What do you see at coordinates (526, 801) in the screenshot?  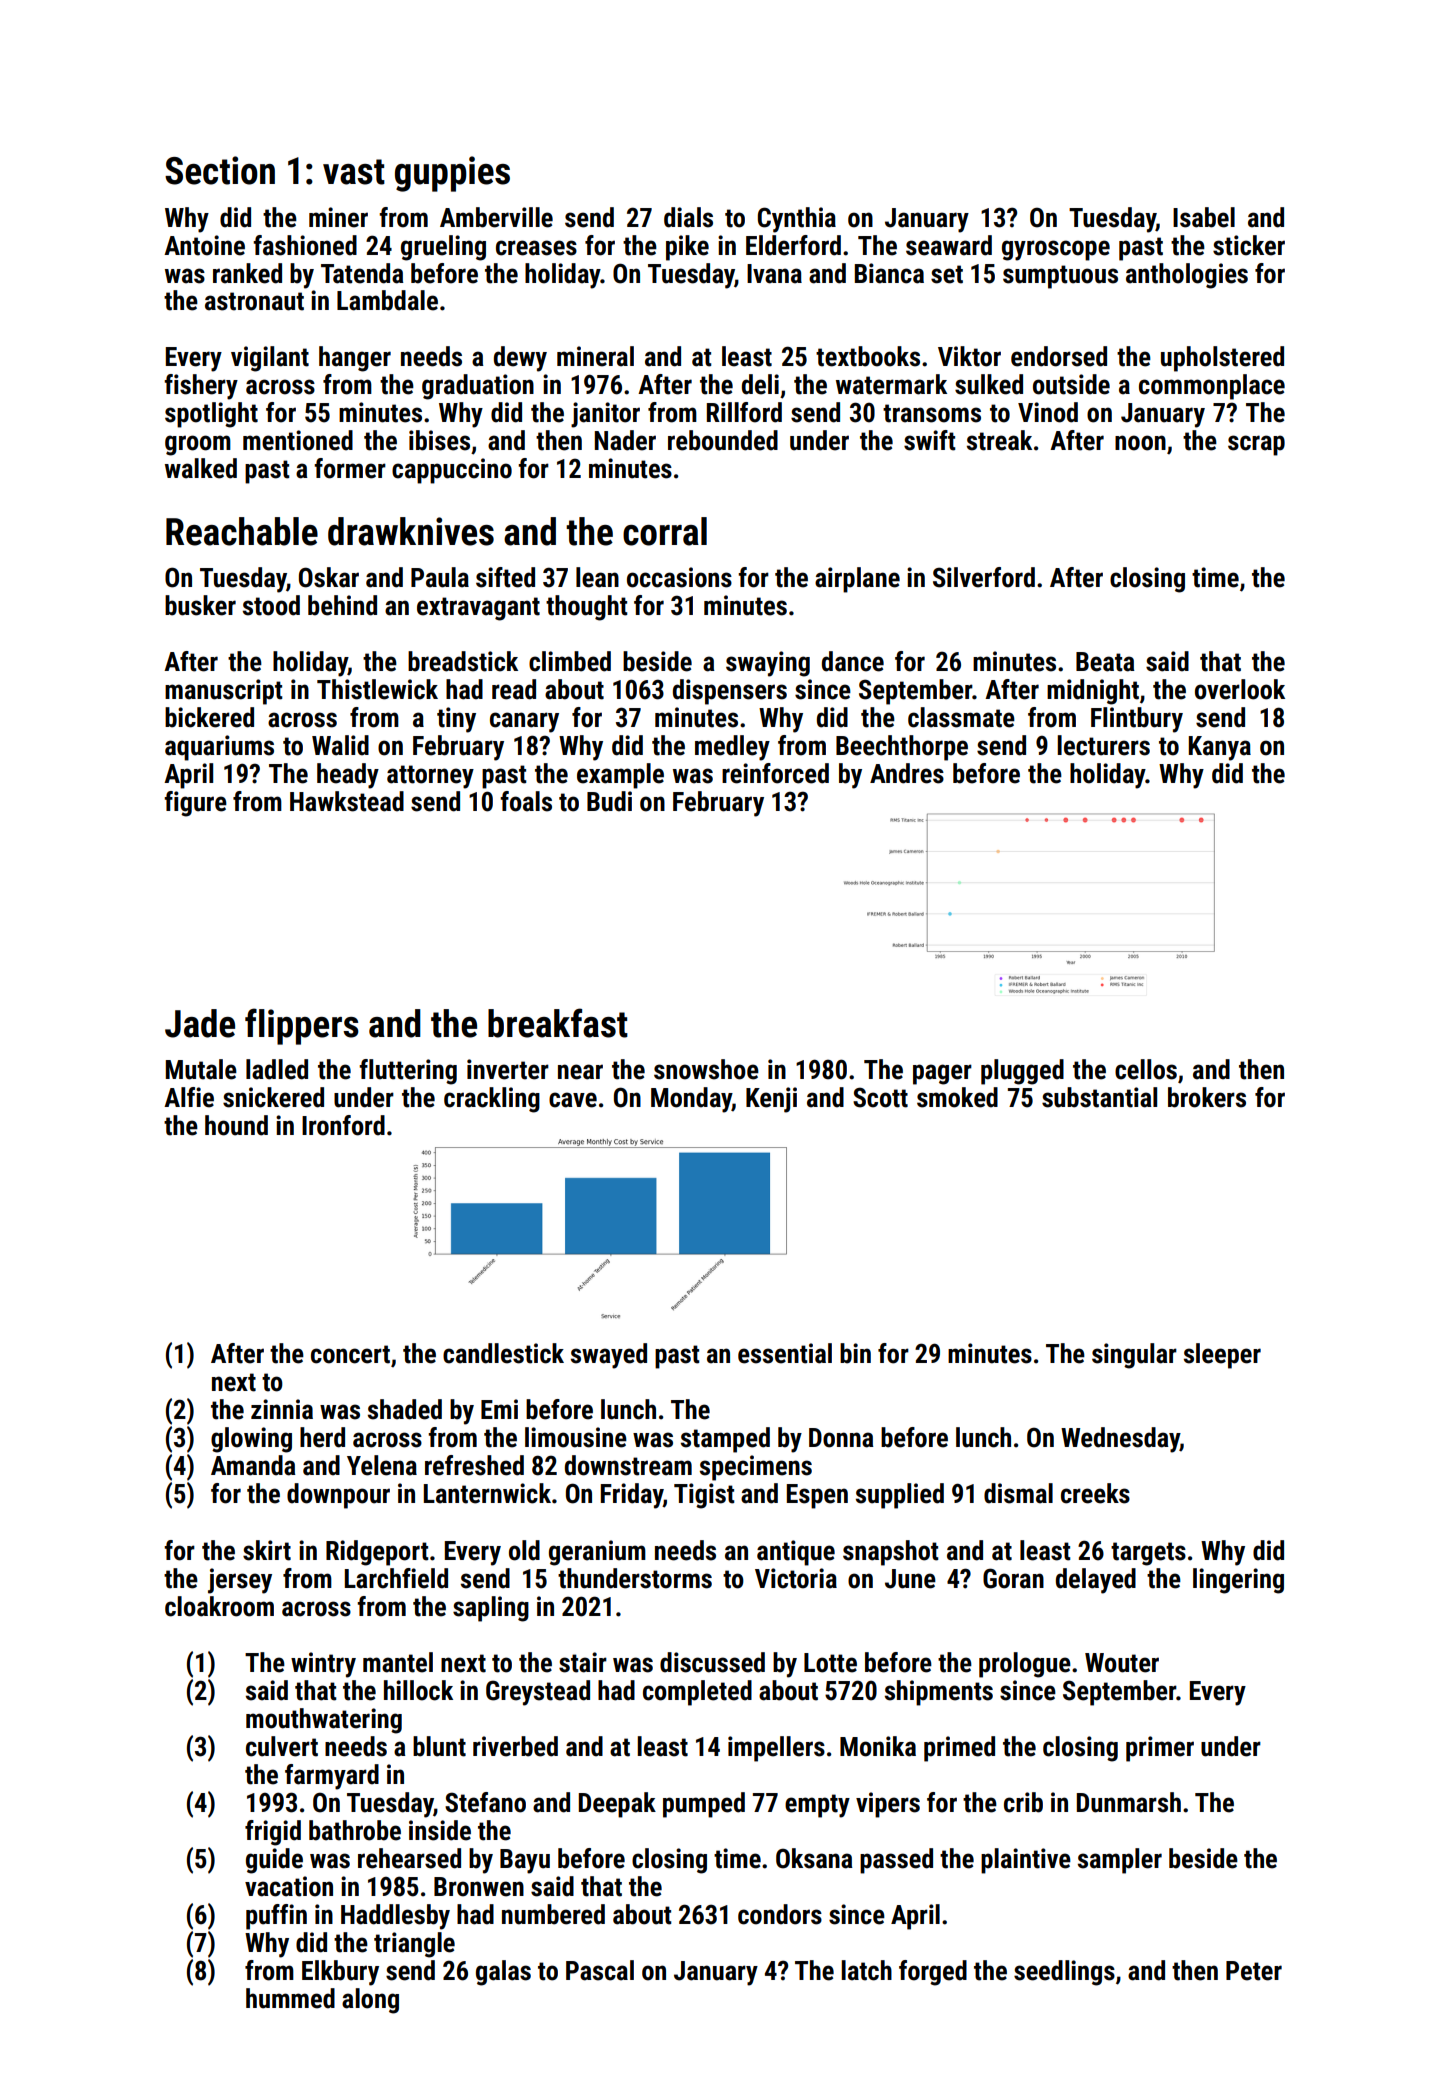 I see `foals` at bounding box center [526, 801].
